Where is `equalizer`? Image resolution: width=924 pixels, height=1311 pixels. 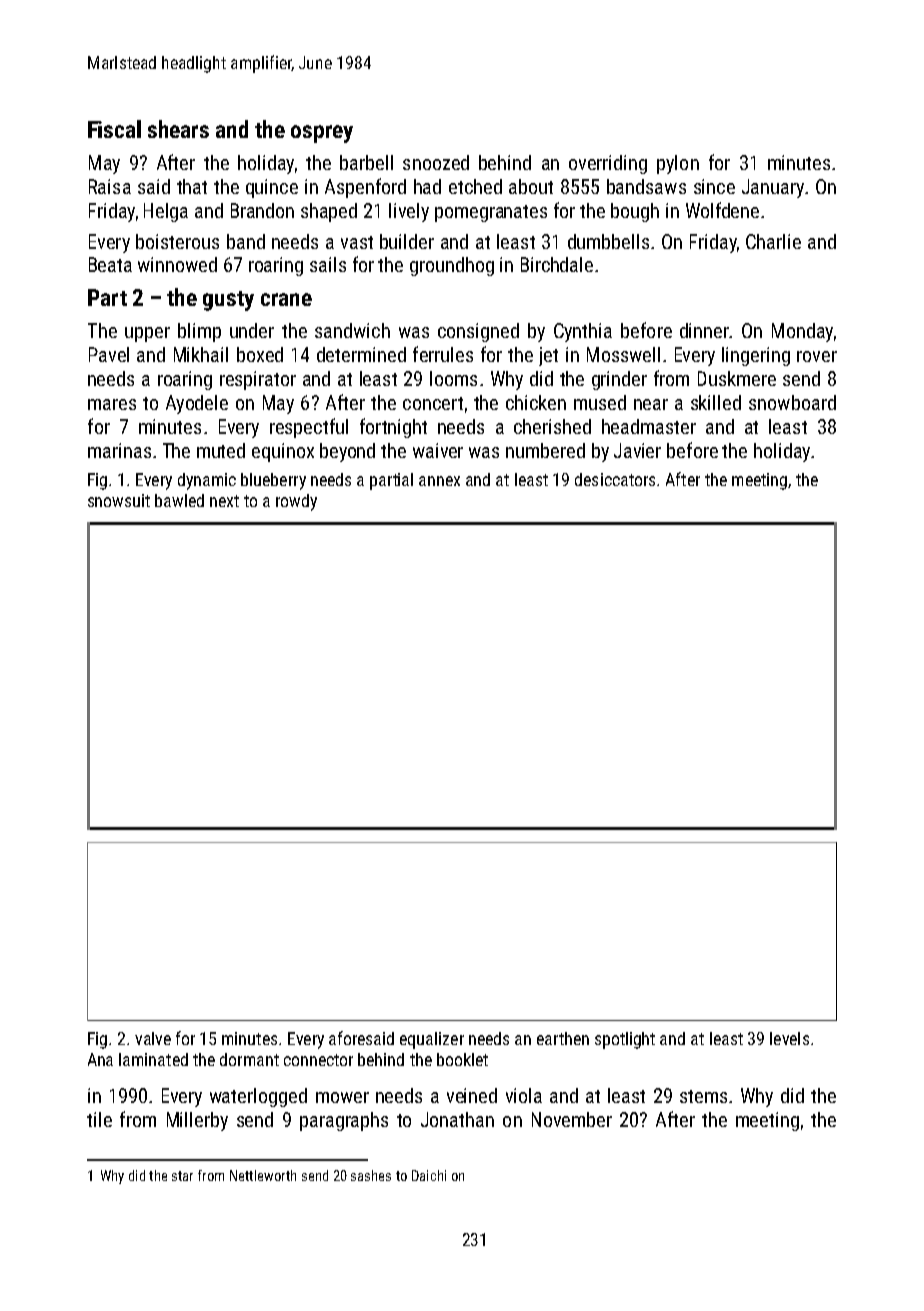
equalizer is located at coordinates (432, 1040).
